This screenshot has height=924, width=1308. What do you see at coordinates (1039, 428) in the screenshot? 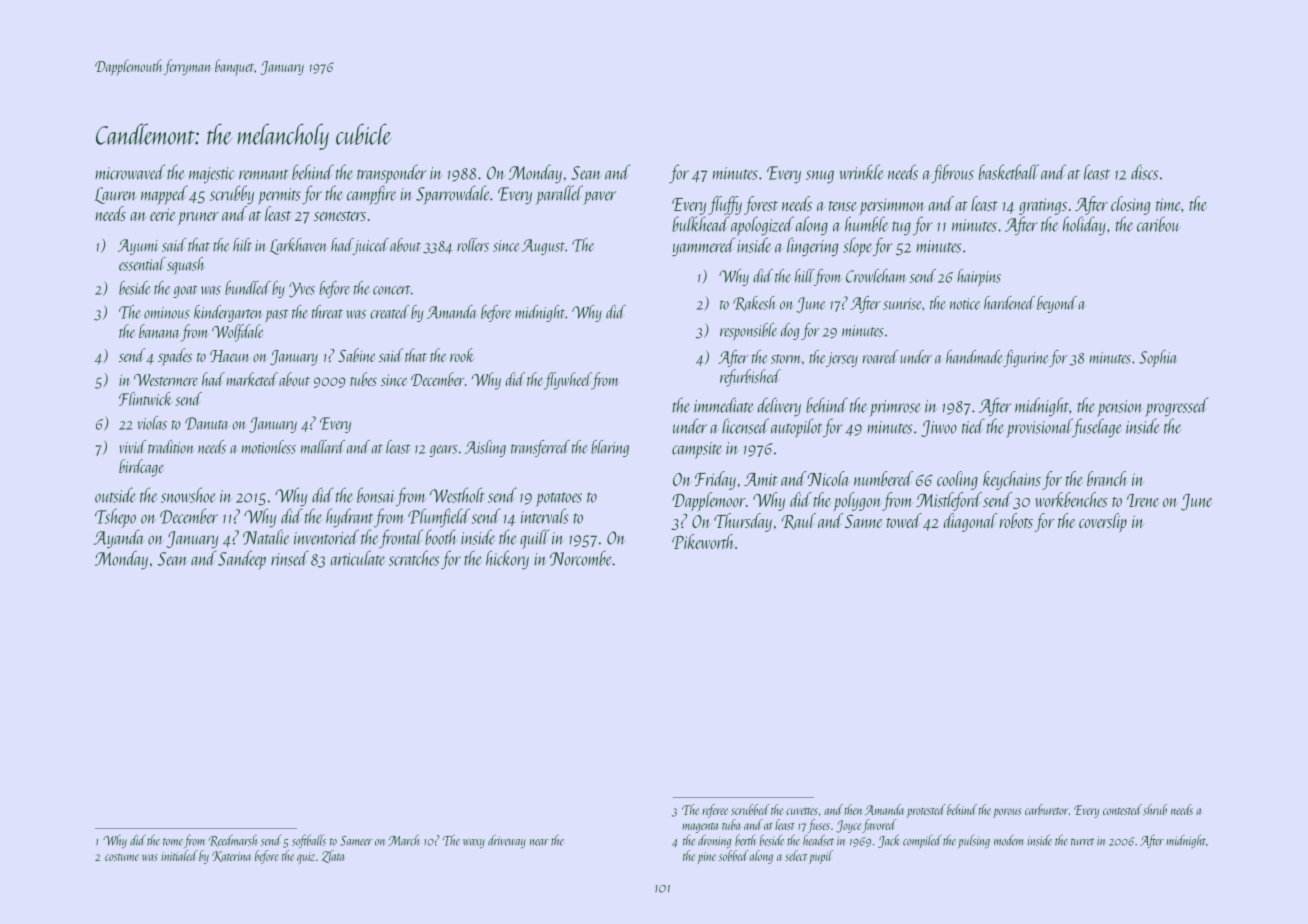
I see `provisional` at bounding box center [1039, 428].
